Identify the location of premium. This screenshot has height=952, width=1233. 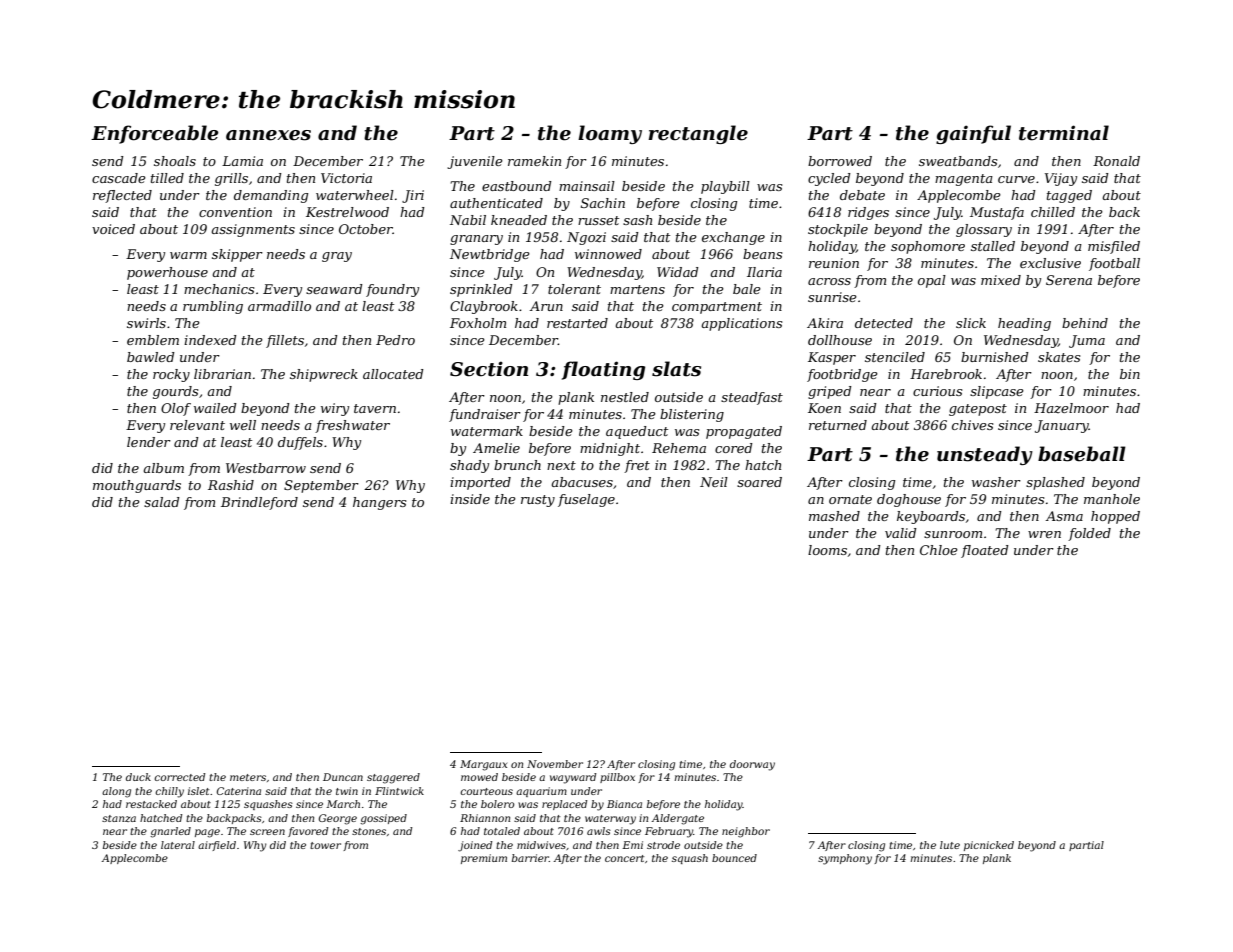
(484, 859).
